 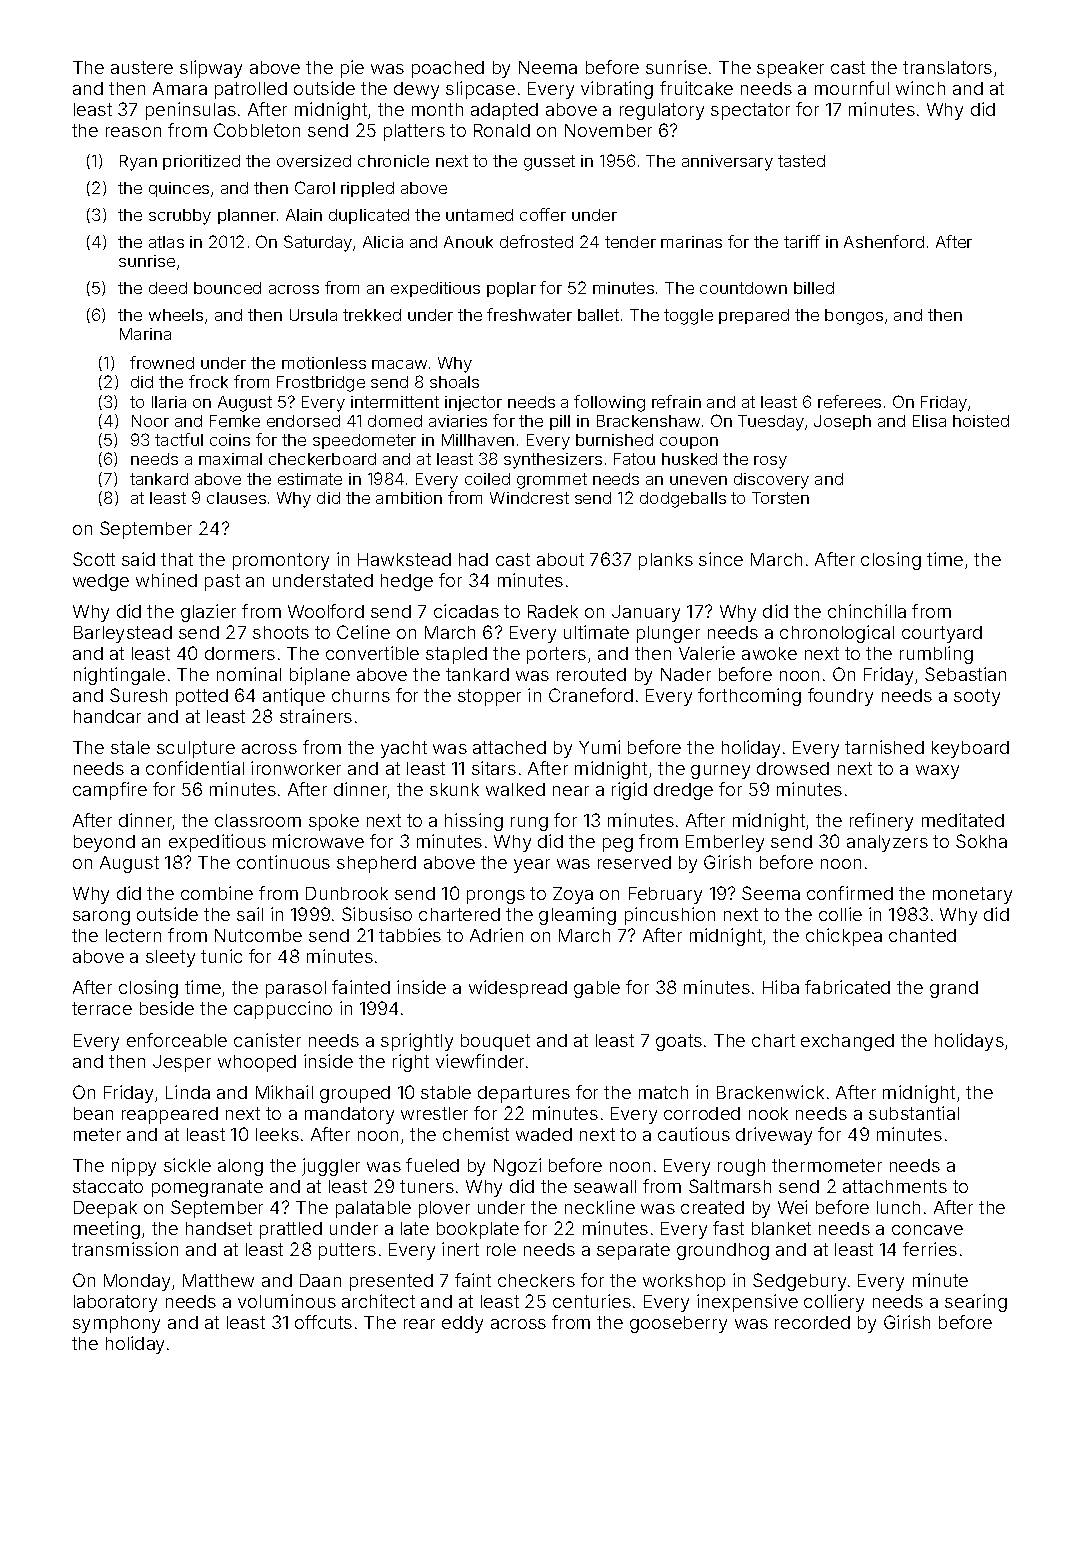 What do you see at coordinates (812, 1322) in the screenshot?
I see `recorded` at bounding box center [812, 1322].
